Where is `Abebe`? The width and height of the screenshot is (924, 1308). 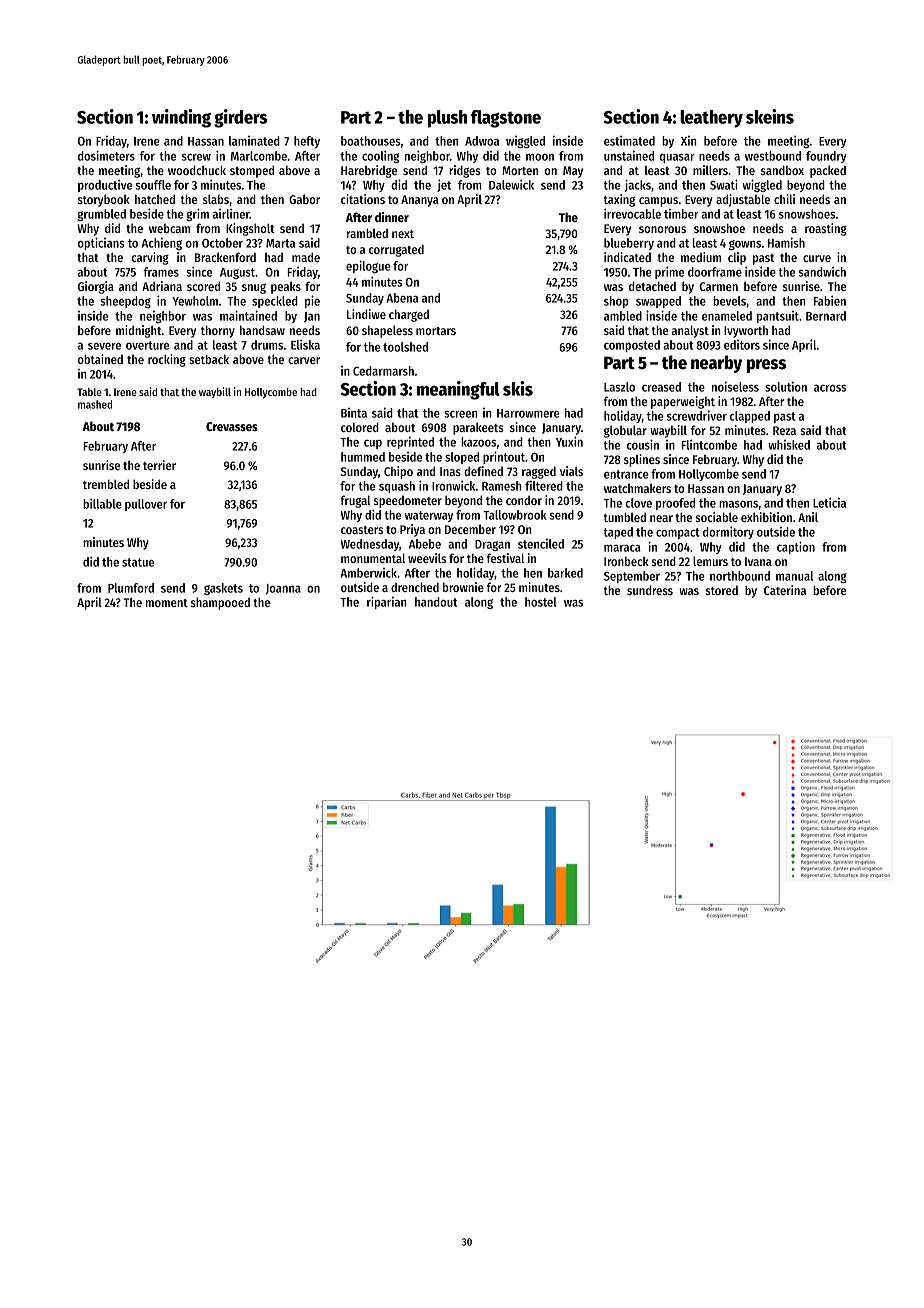
Abebe is located at coordinates (425, 544).
